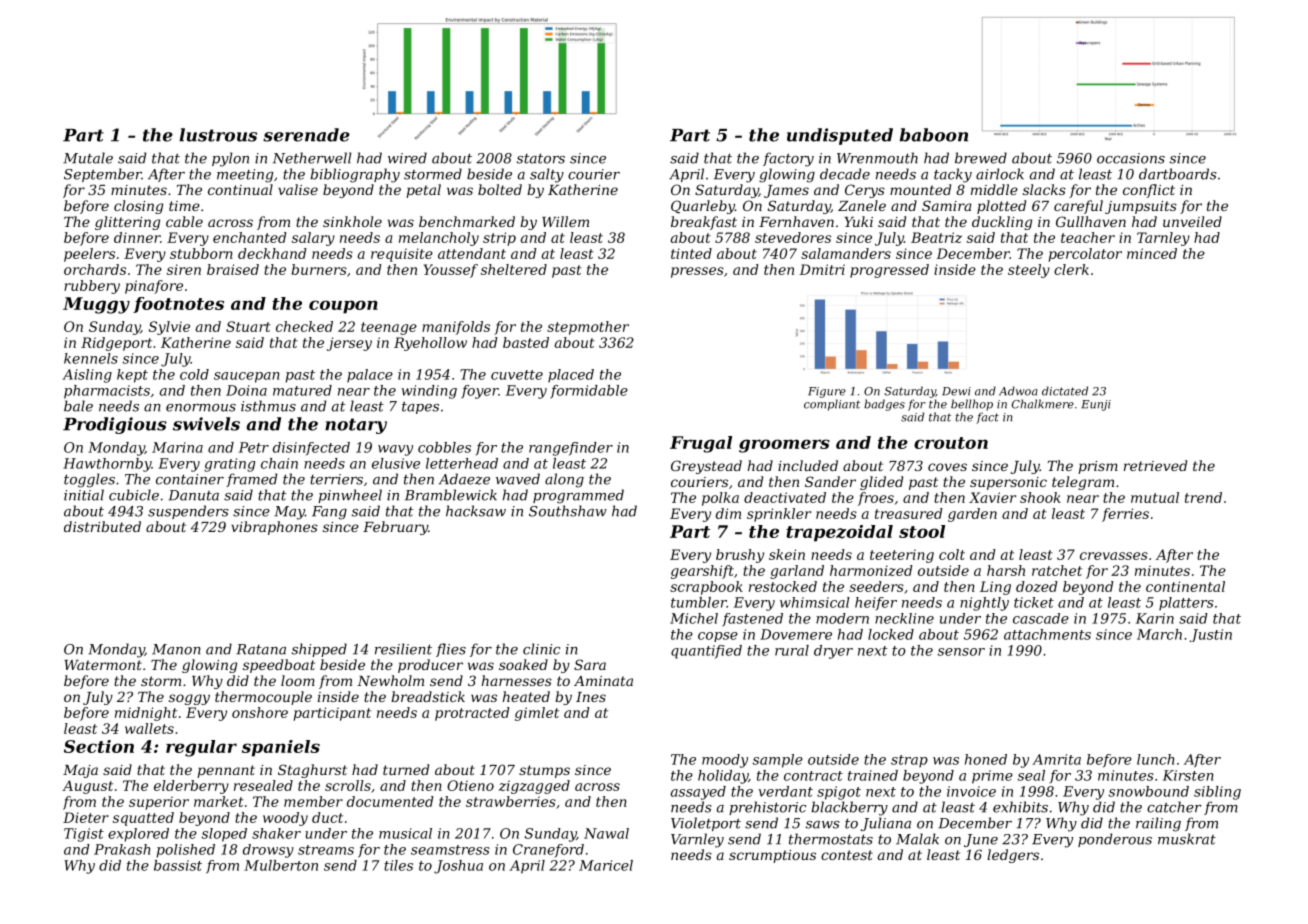 This screenshot has height=924, width=1308. What do you see at coordinates (840, 136) in the screenshot?
I see `undisputed` at bounding box center [840, 136].
